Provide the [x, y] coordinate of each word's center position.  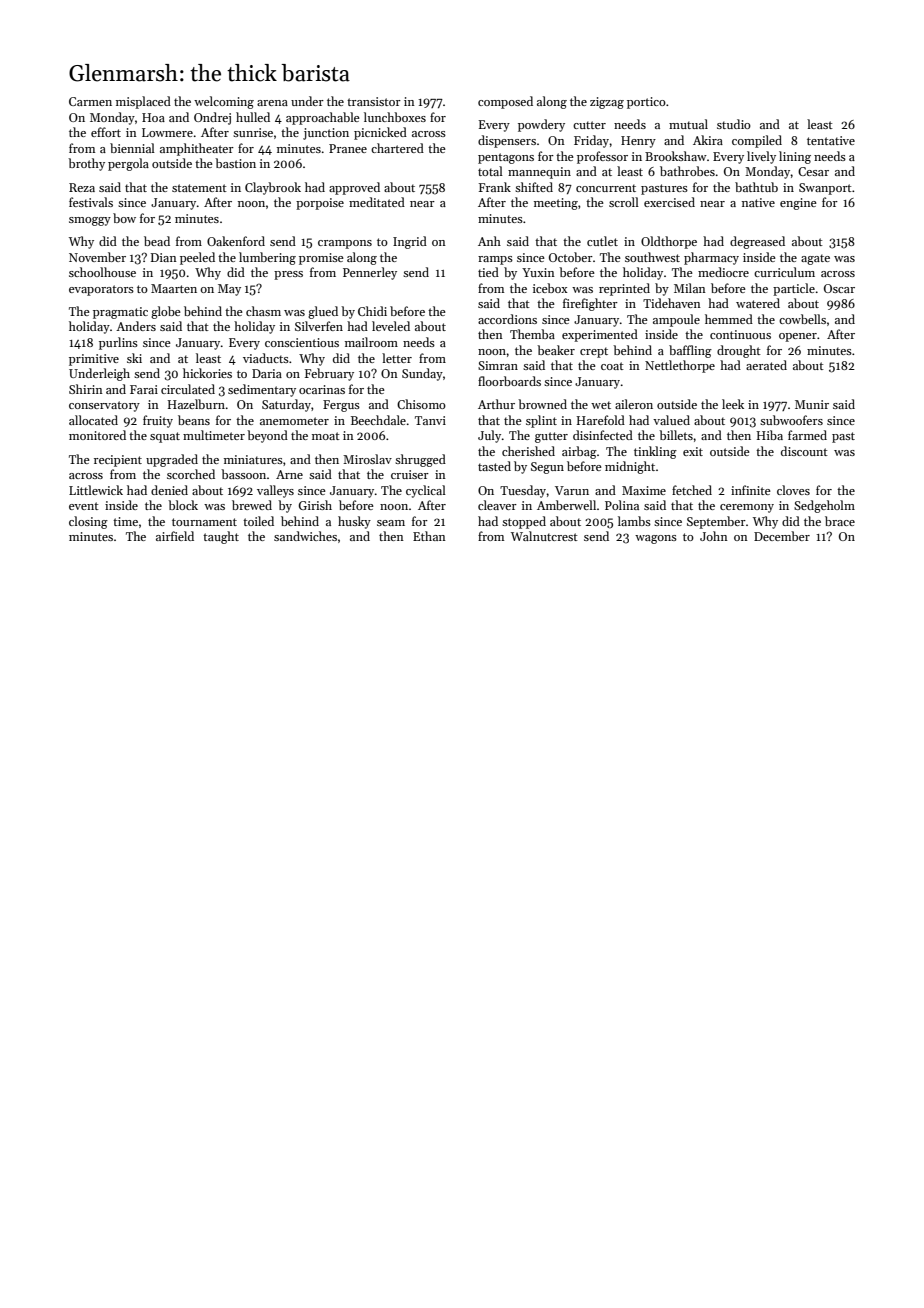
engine [798, 204]
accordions [507, 319]
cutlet [602, 241]
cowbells [802, 319]
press [288, 275]
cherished [528, 451]
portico [646, 103]
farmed [807, 435]
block [183, 505]
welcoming [224, 102]
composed [505, 102]
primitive [94, 360]
